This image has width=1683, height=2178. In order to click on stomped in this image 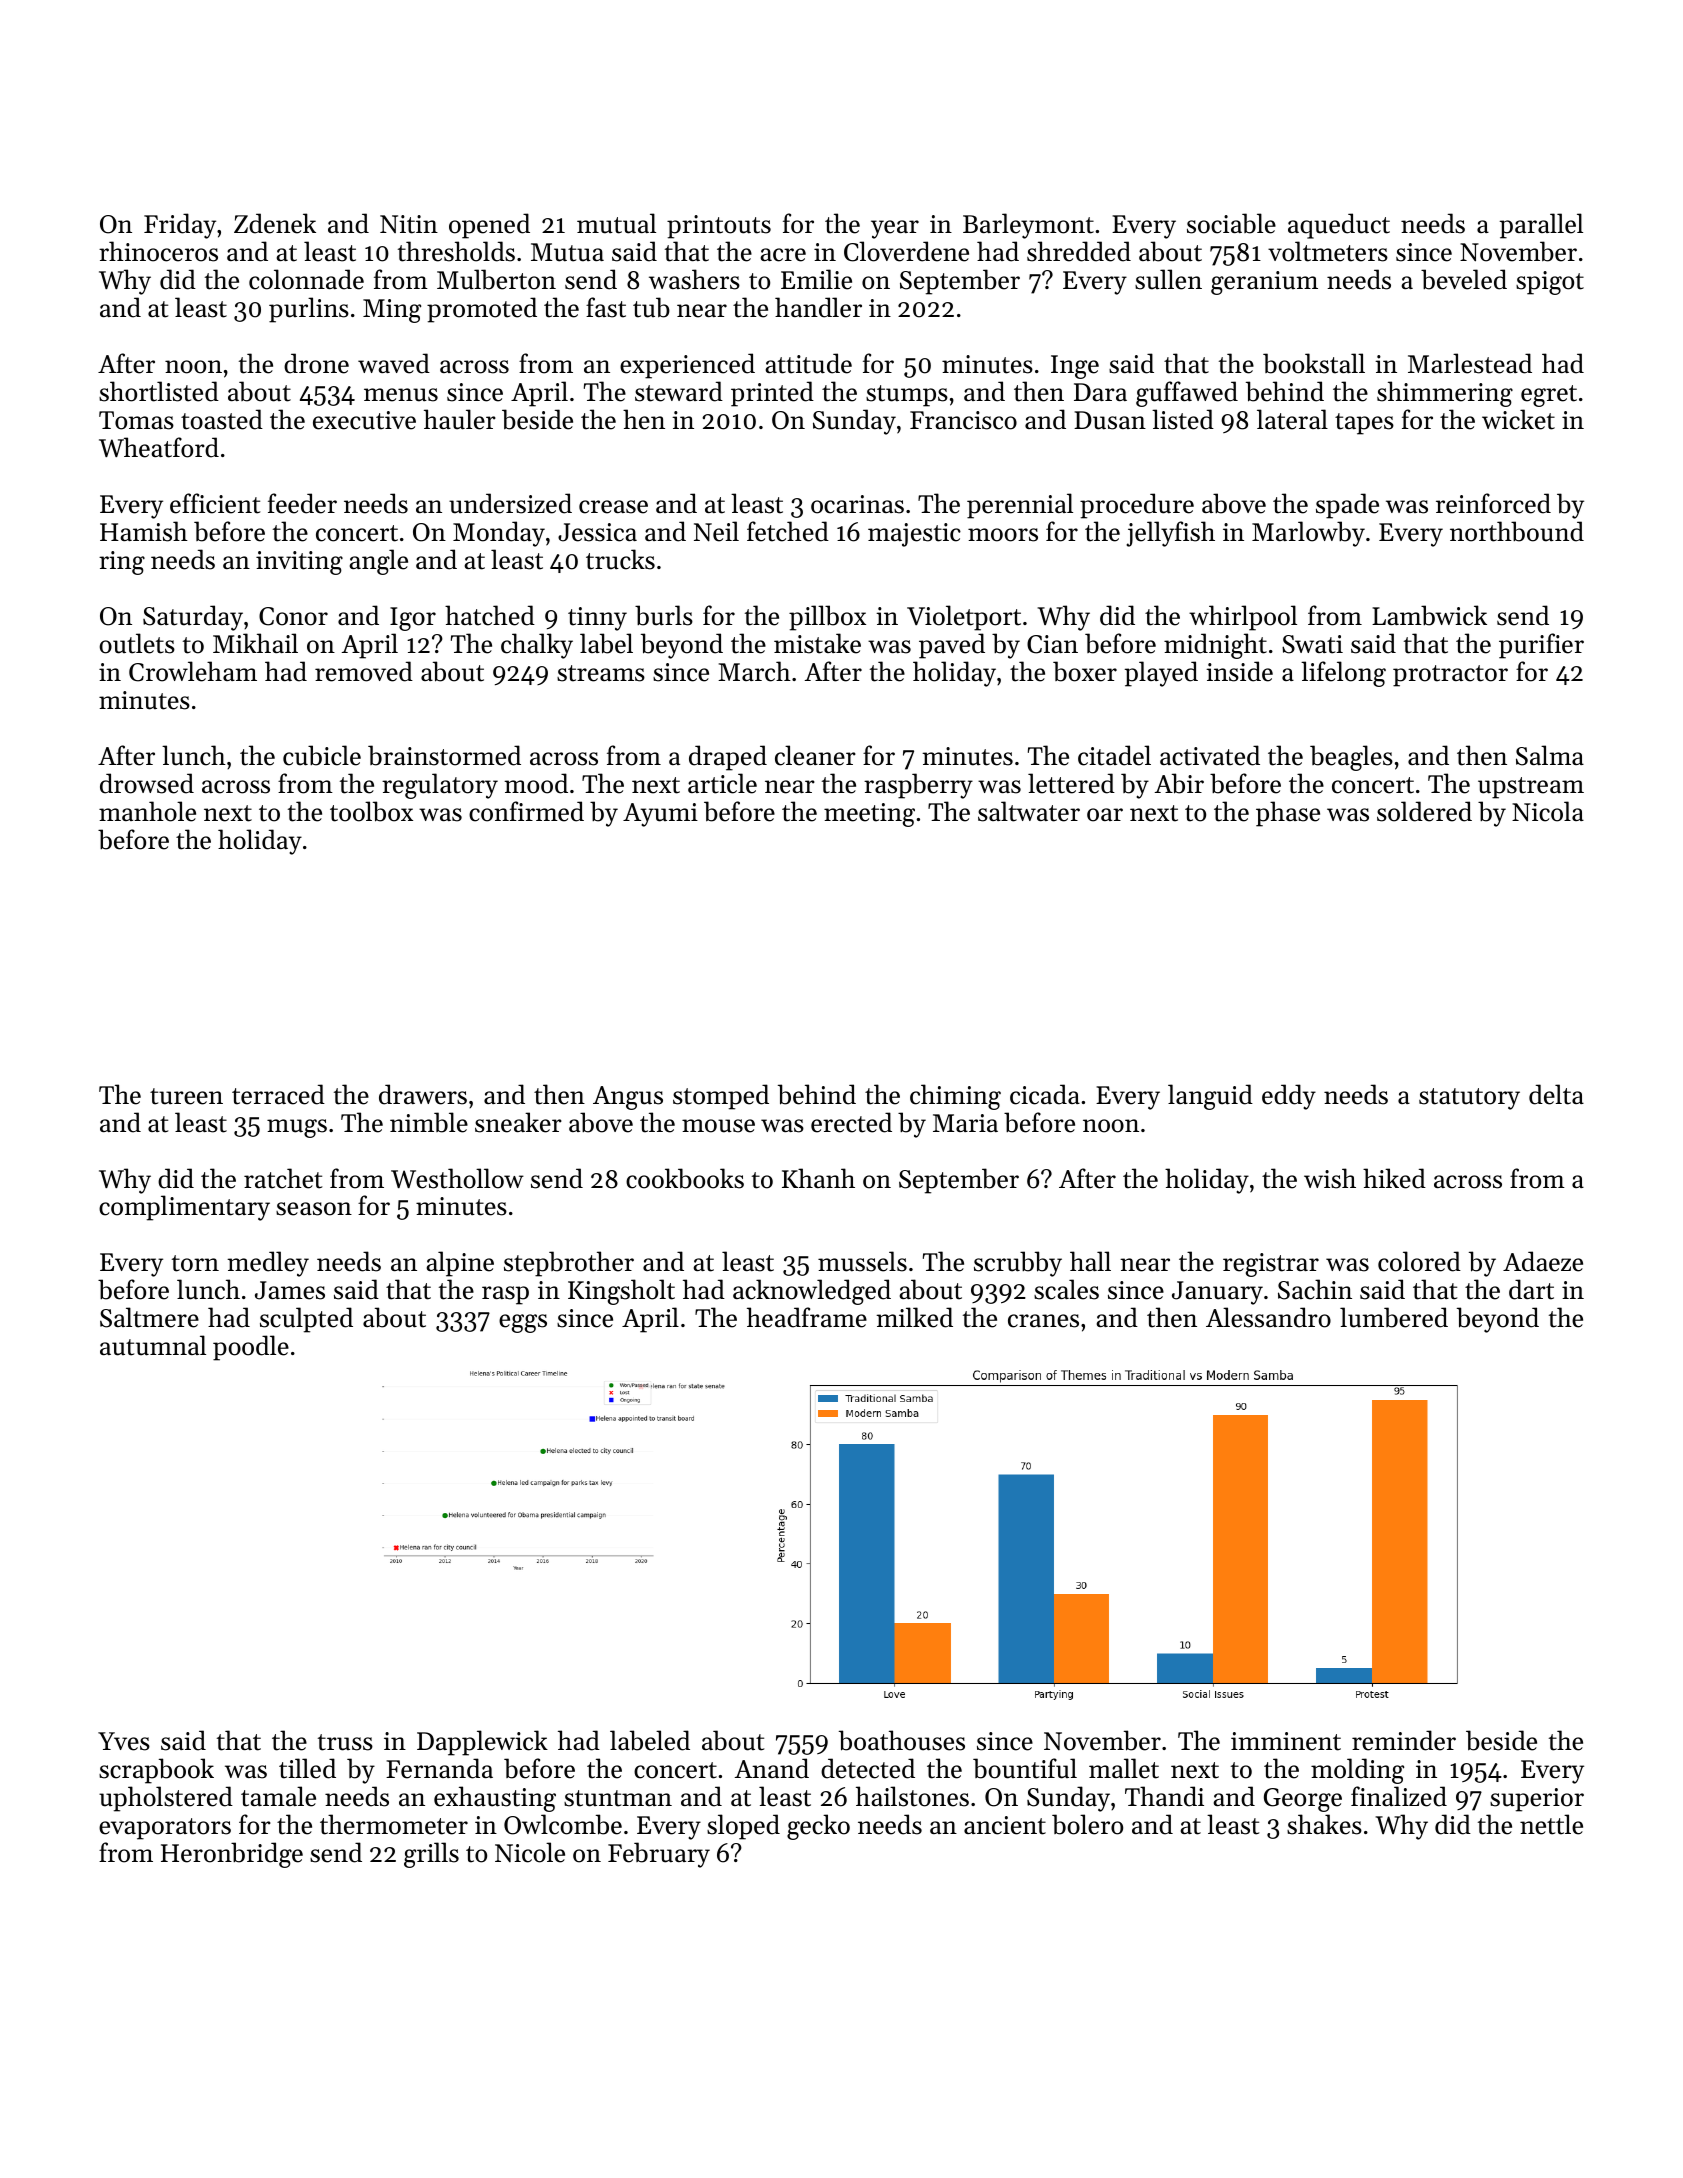, I will do `click(721, 1097)`.
